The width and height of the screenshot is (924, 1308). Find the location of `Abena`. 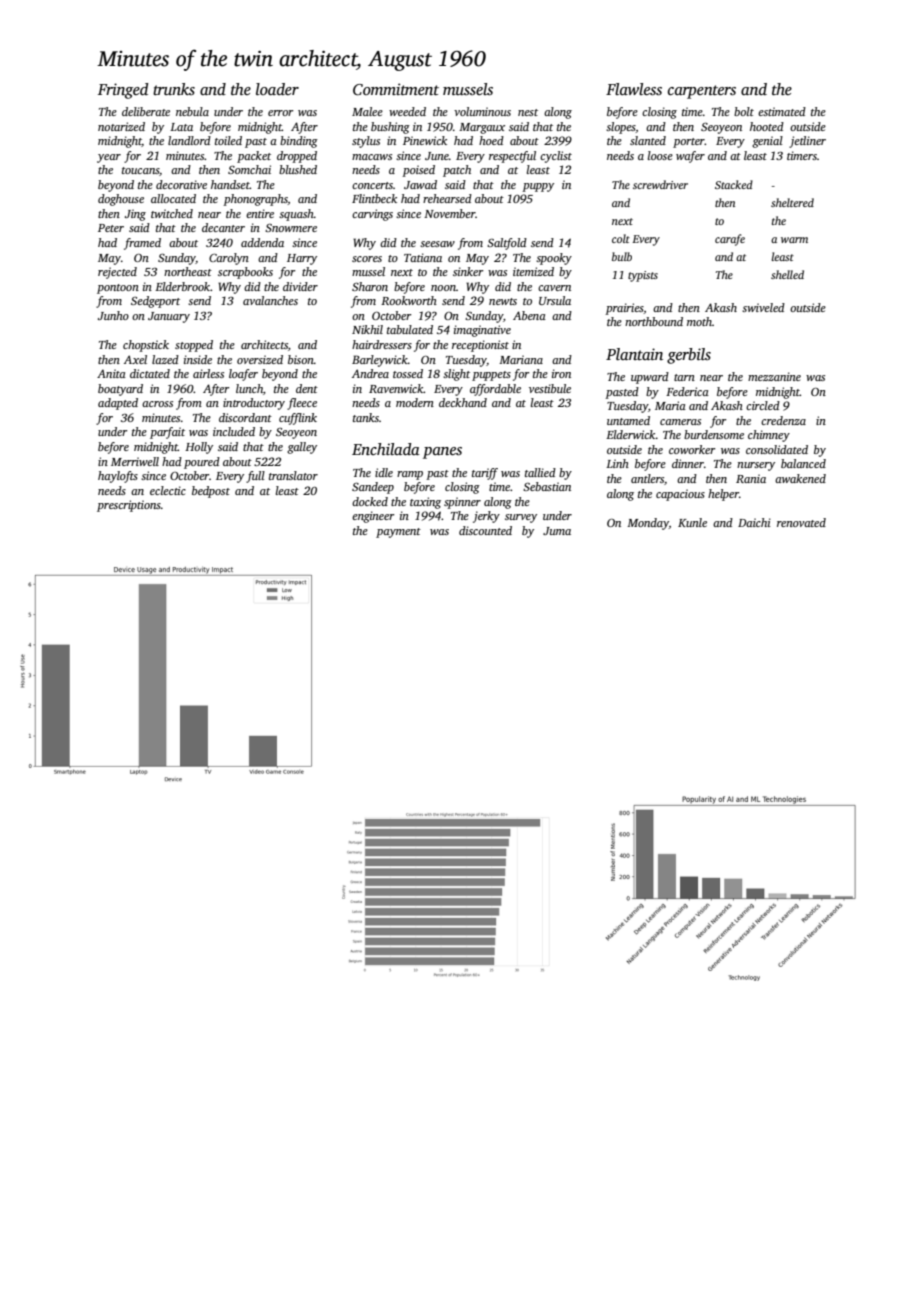

Abena is located at coordinates (529, 315).
